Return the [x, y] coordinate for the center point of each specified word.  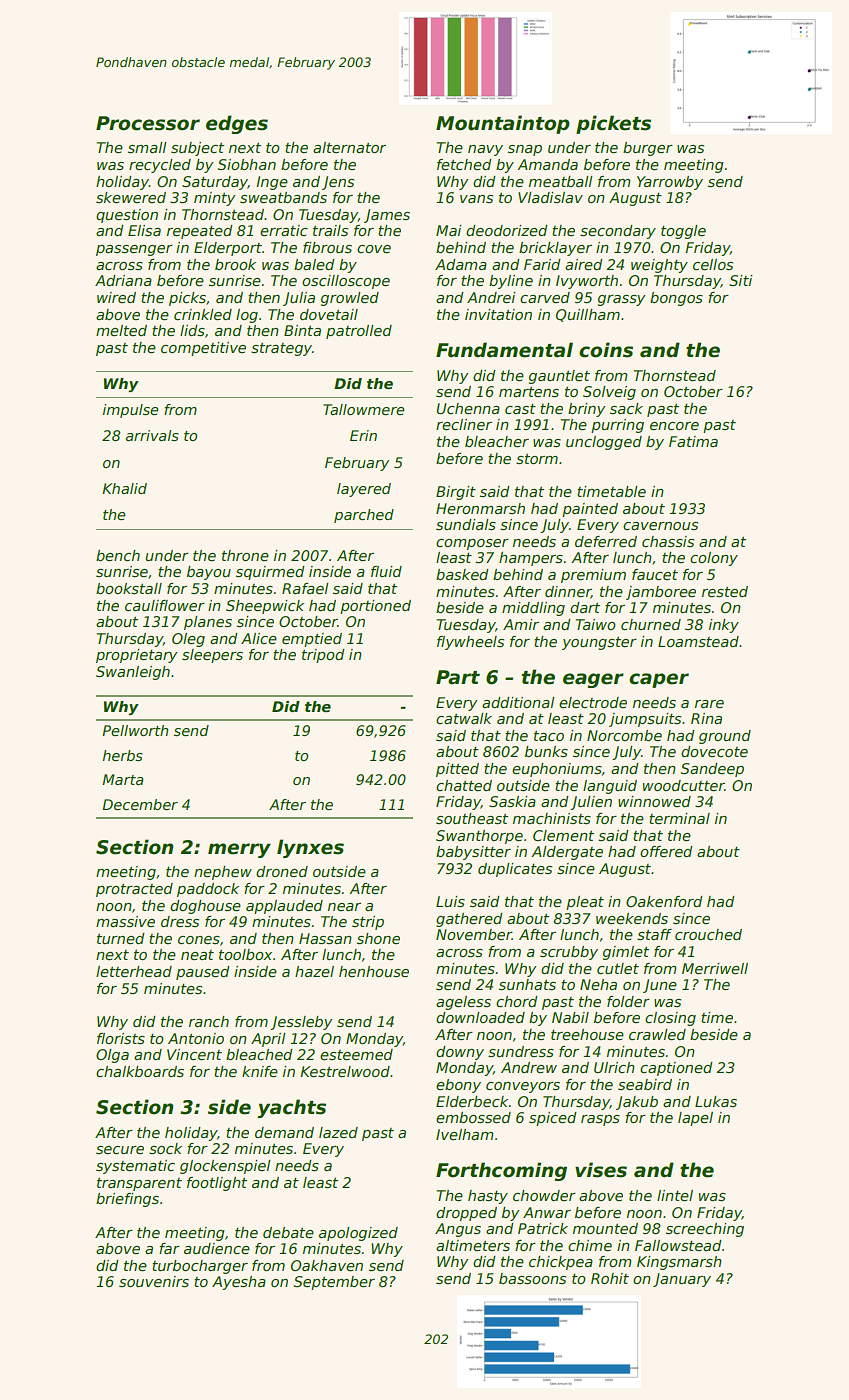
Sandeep [712, 770]
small [147, 147]
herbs [123, 755]
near [344, 907]
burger [648, 149]
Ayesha [239, 1283]
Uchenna [468, 408]
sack [626, 408]
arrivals [152, 435]
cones [199, 940]
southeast [472, 818]
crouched [708, 934]
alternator [349, 147]
